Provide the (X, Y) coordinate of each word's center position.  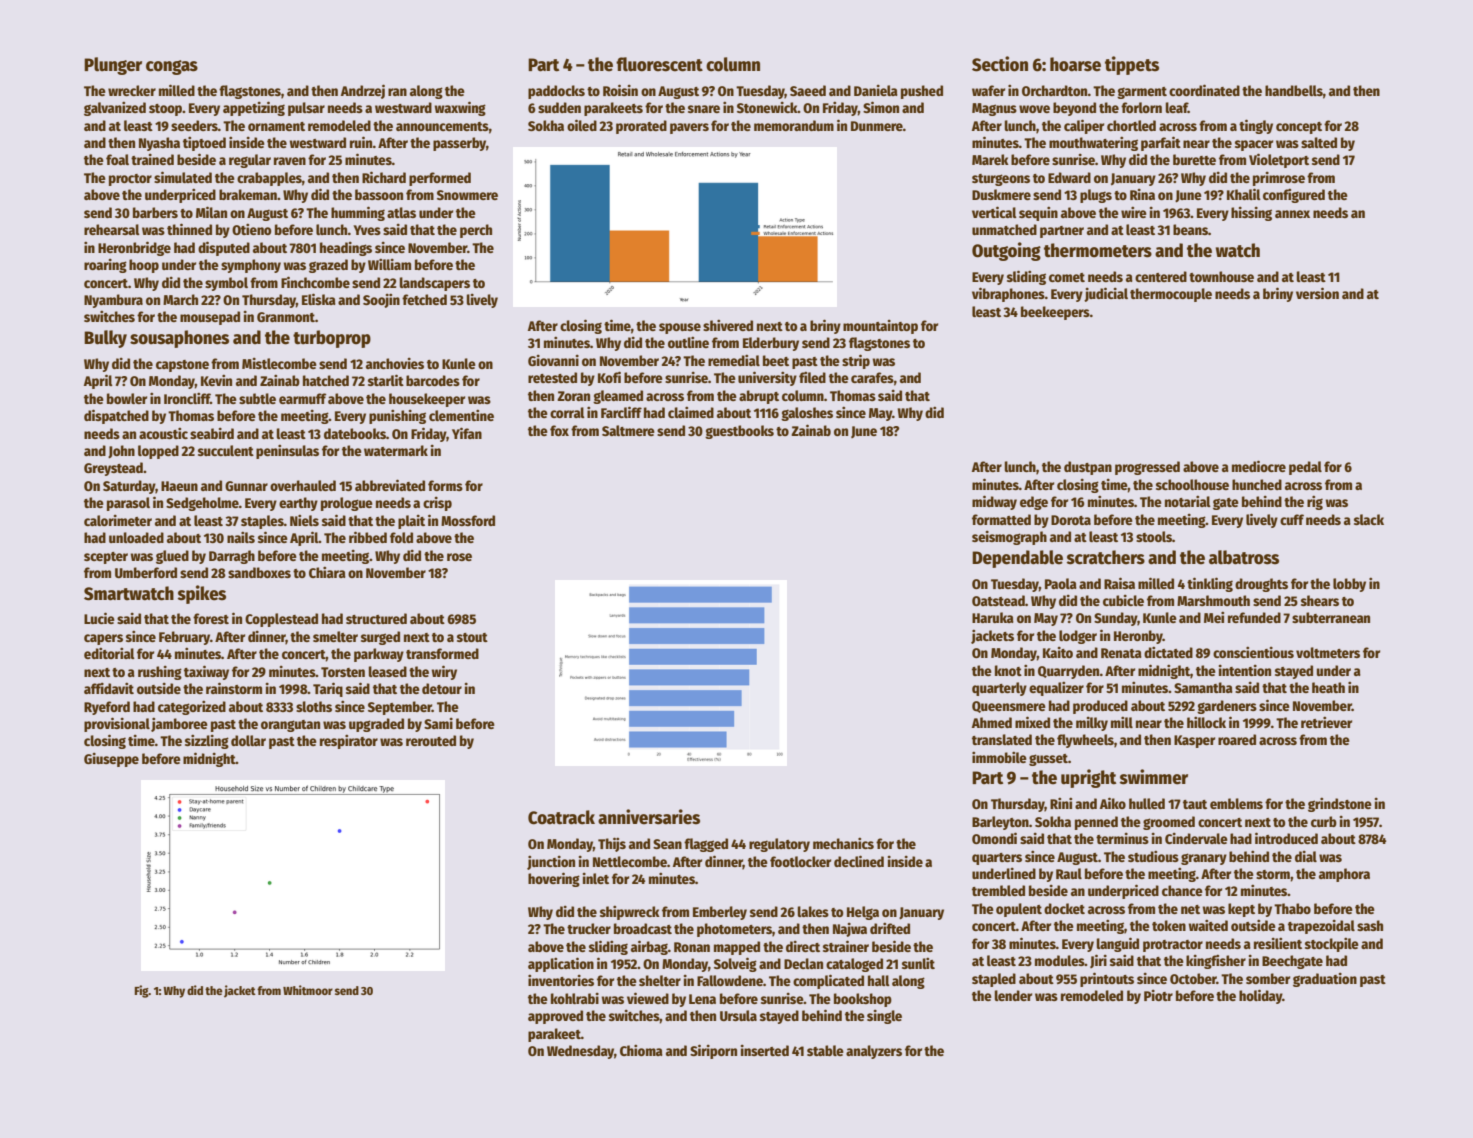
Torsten (343, 672)
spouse (680, 328)
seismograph (1009, 538)
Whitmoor (308, 990)
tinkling (1210, 584)
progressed (1147, 468)
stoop (165, 110)
